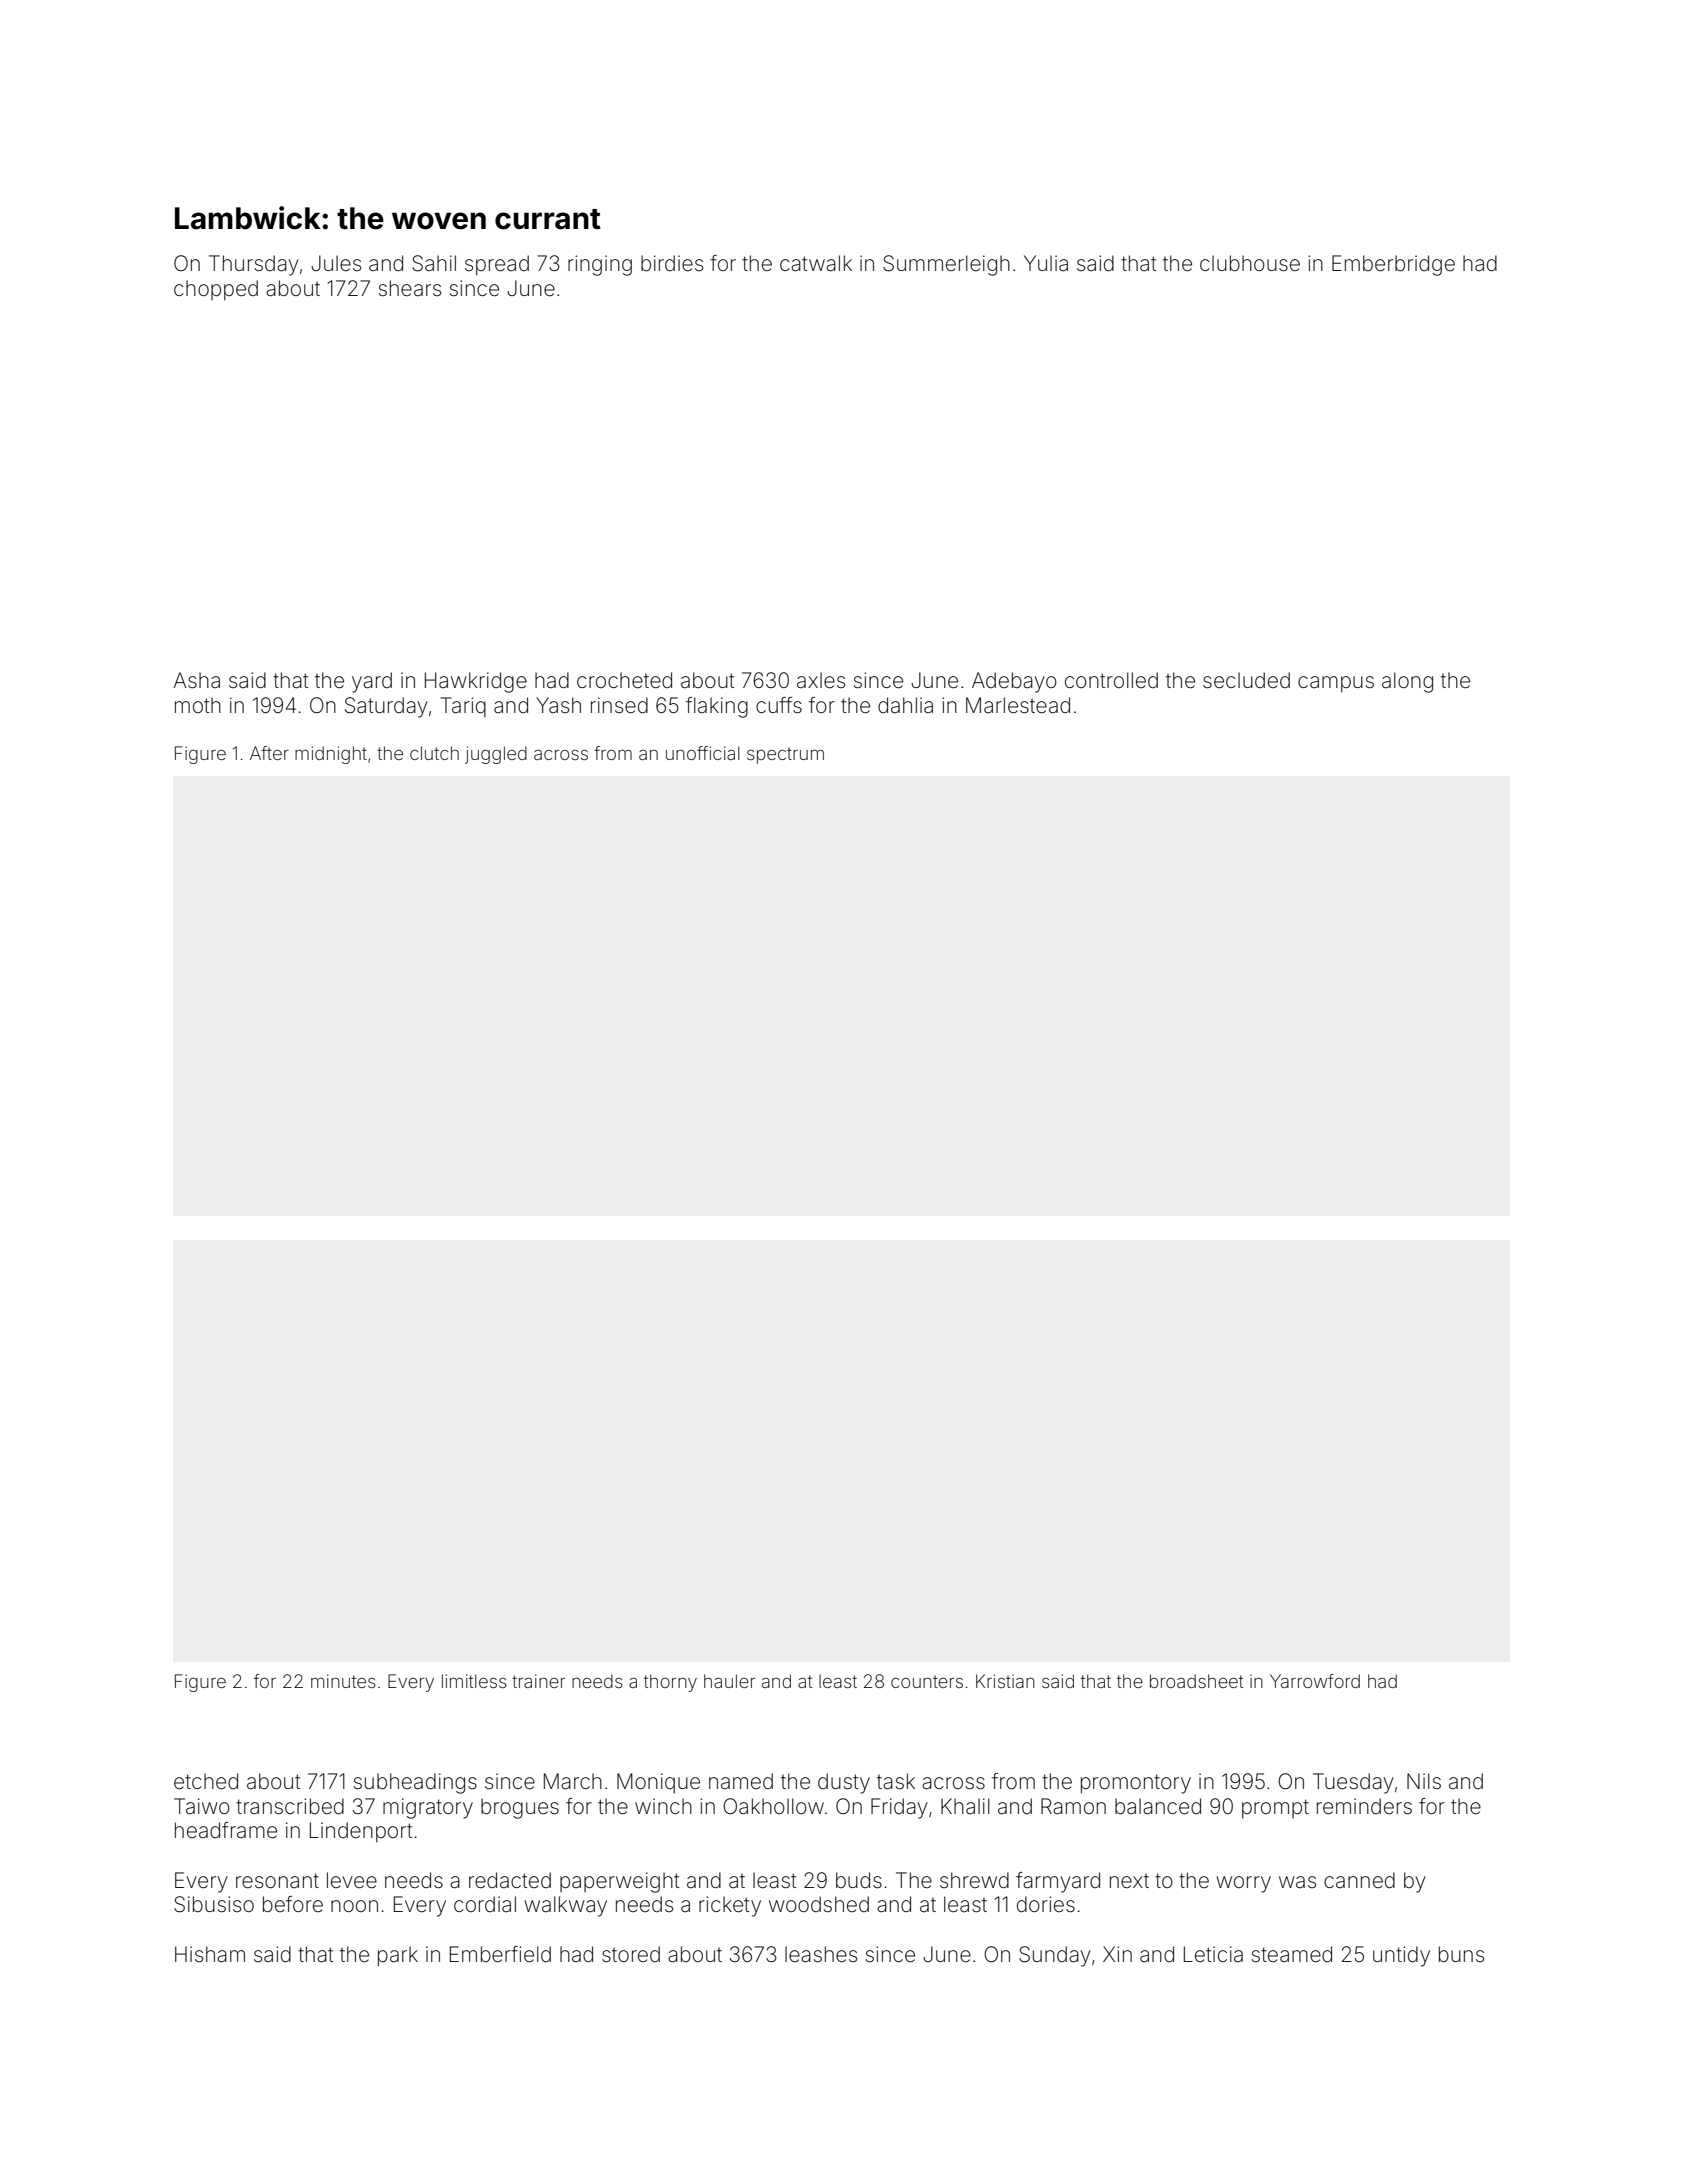  What do you see at coordinates (1315, 1681) in the page?
I see `Yarrowford` at bounding box center [1315, 1681].
